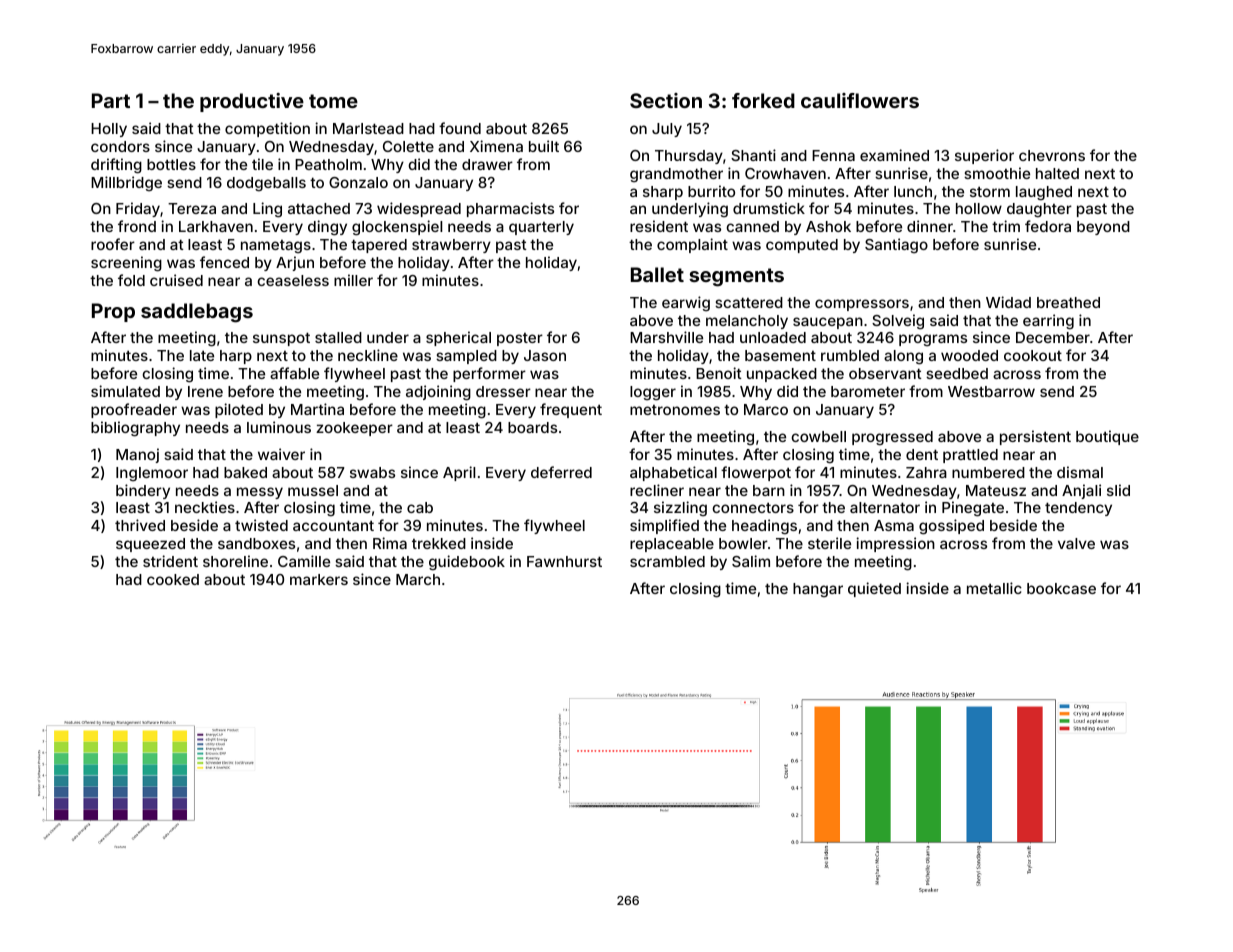 The height and width of the screenshot is (952, 1233). I want to click on cookout, so click(1033, 355).
